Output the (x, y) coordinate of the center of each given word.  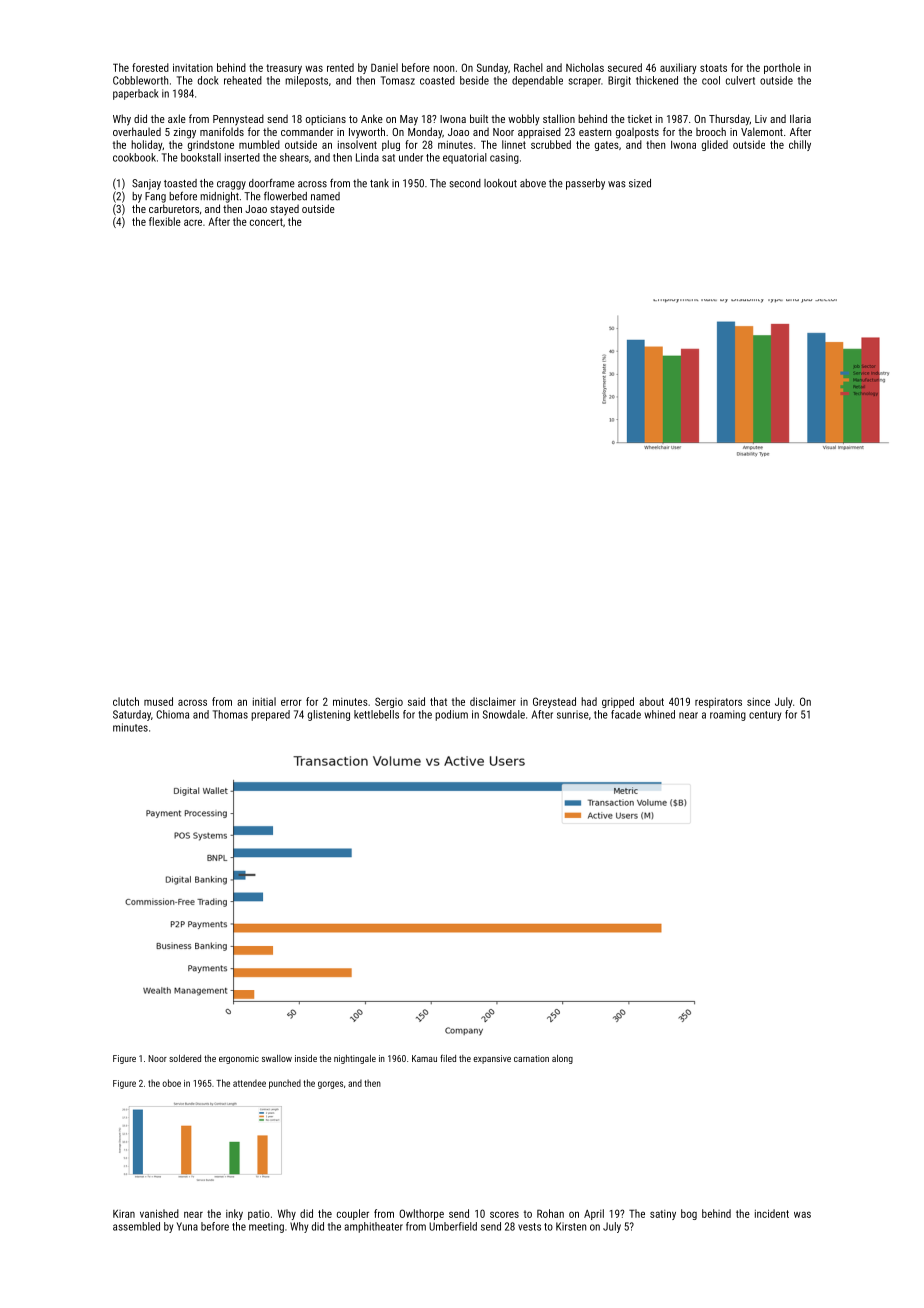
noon (443, 68)
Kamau (424, 1058)
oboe (171, 1083)
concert (266, 222)
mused (158, 701)
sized (640, 183)
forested (150, 67)
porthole (782, 68)
